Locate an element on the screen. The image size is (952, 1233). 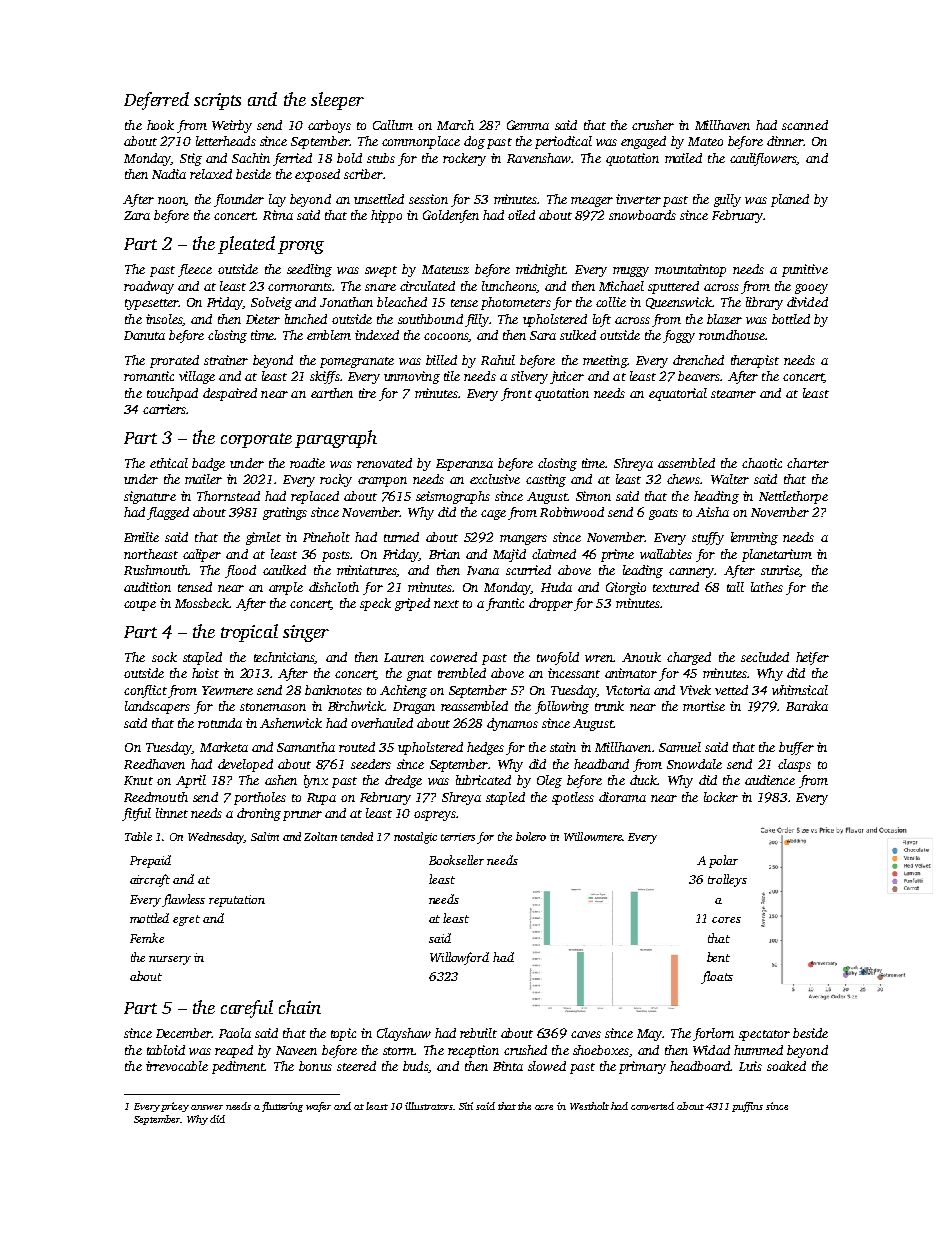
hedges is located at coordinates (485, 748).
